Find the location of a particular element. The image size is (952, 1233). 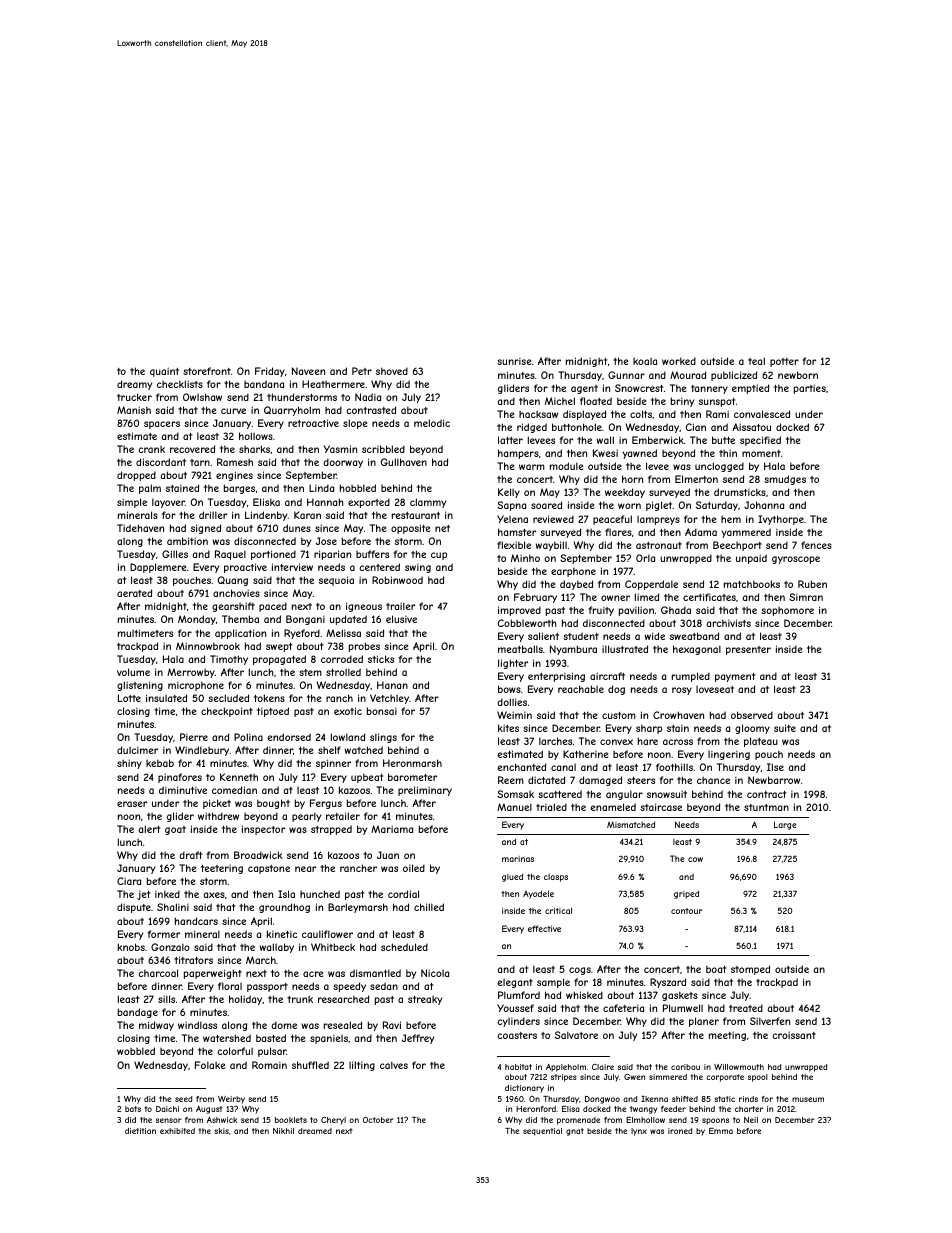

Large is located at coordinates (785, 825).
